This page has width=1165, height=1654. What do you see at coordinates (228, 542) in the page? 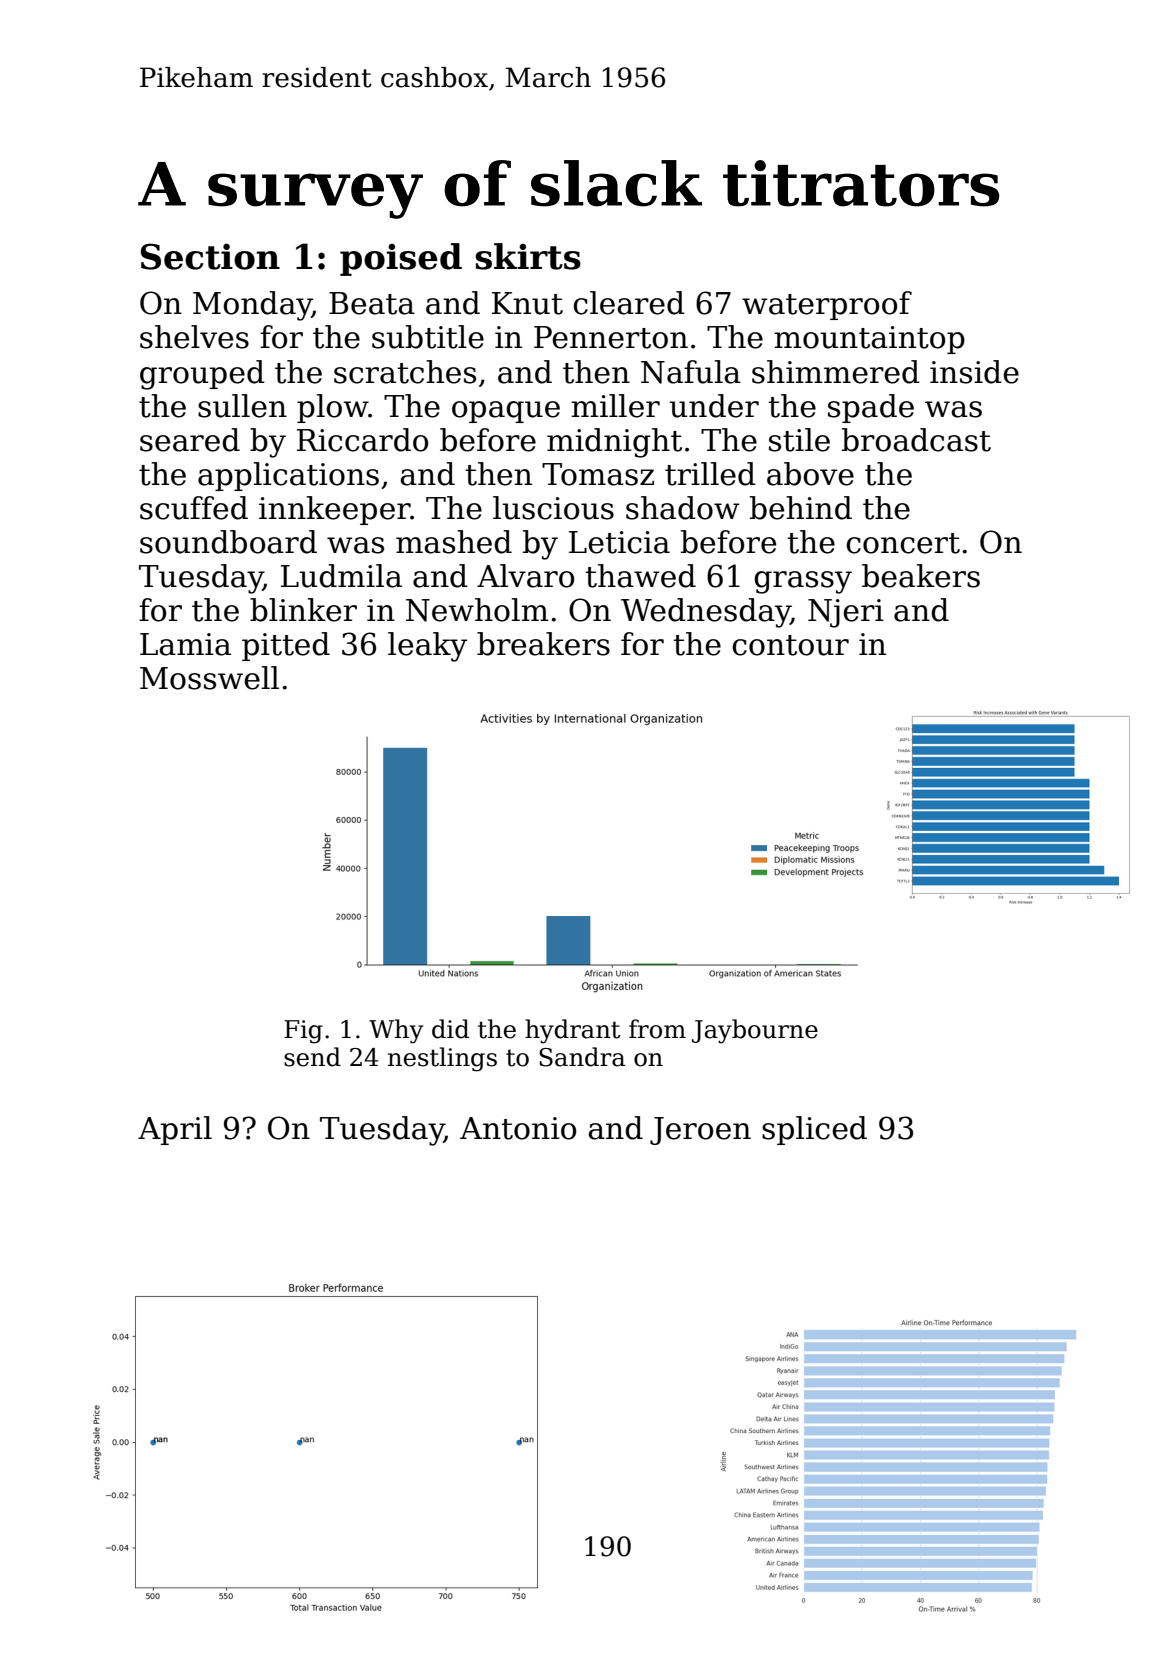
I see `soundboard` at bounding box center [228, 542].
